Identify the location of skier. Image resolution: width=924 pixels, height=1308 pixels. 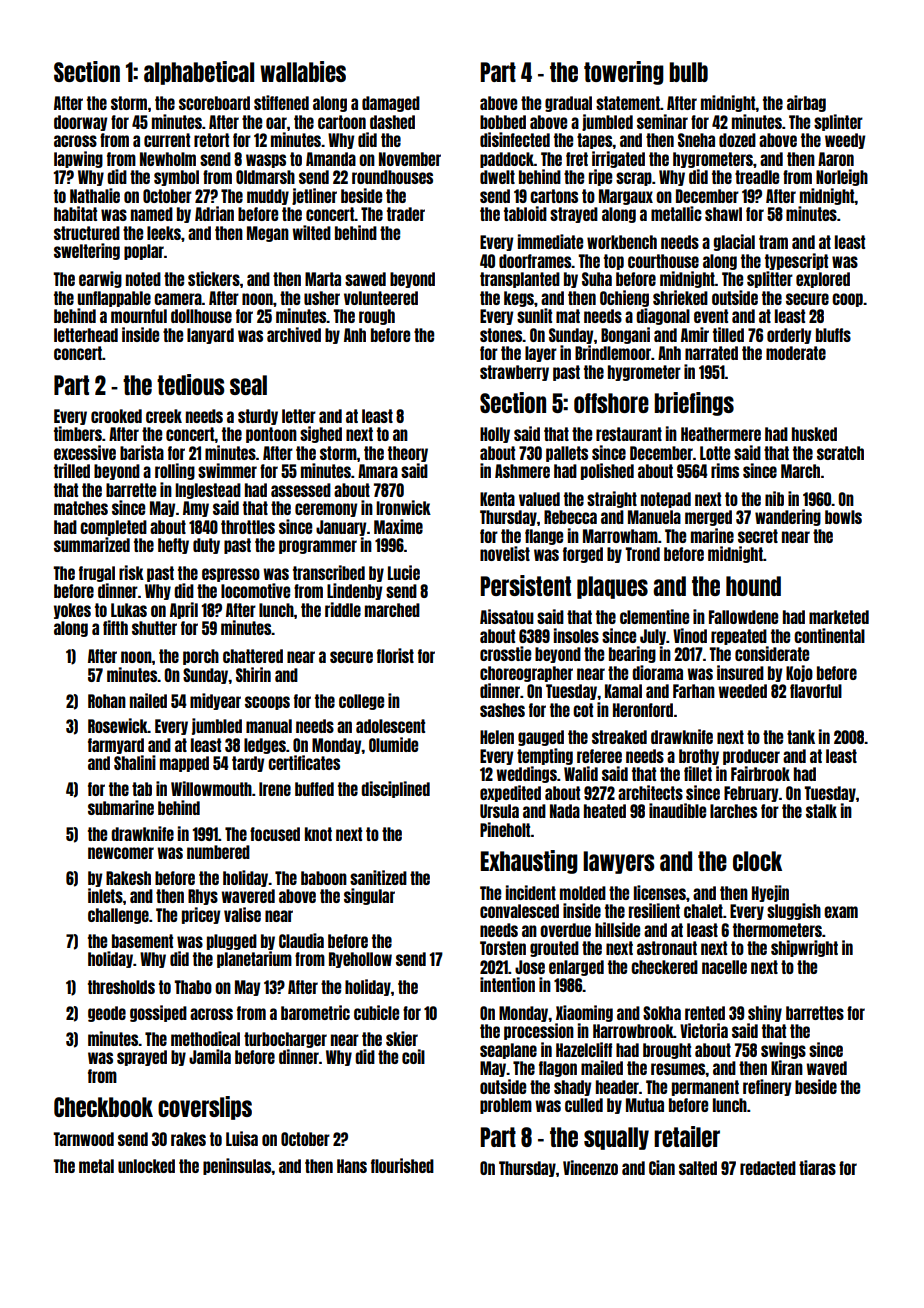
(402, 1038).
